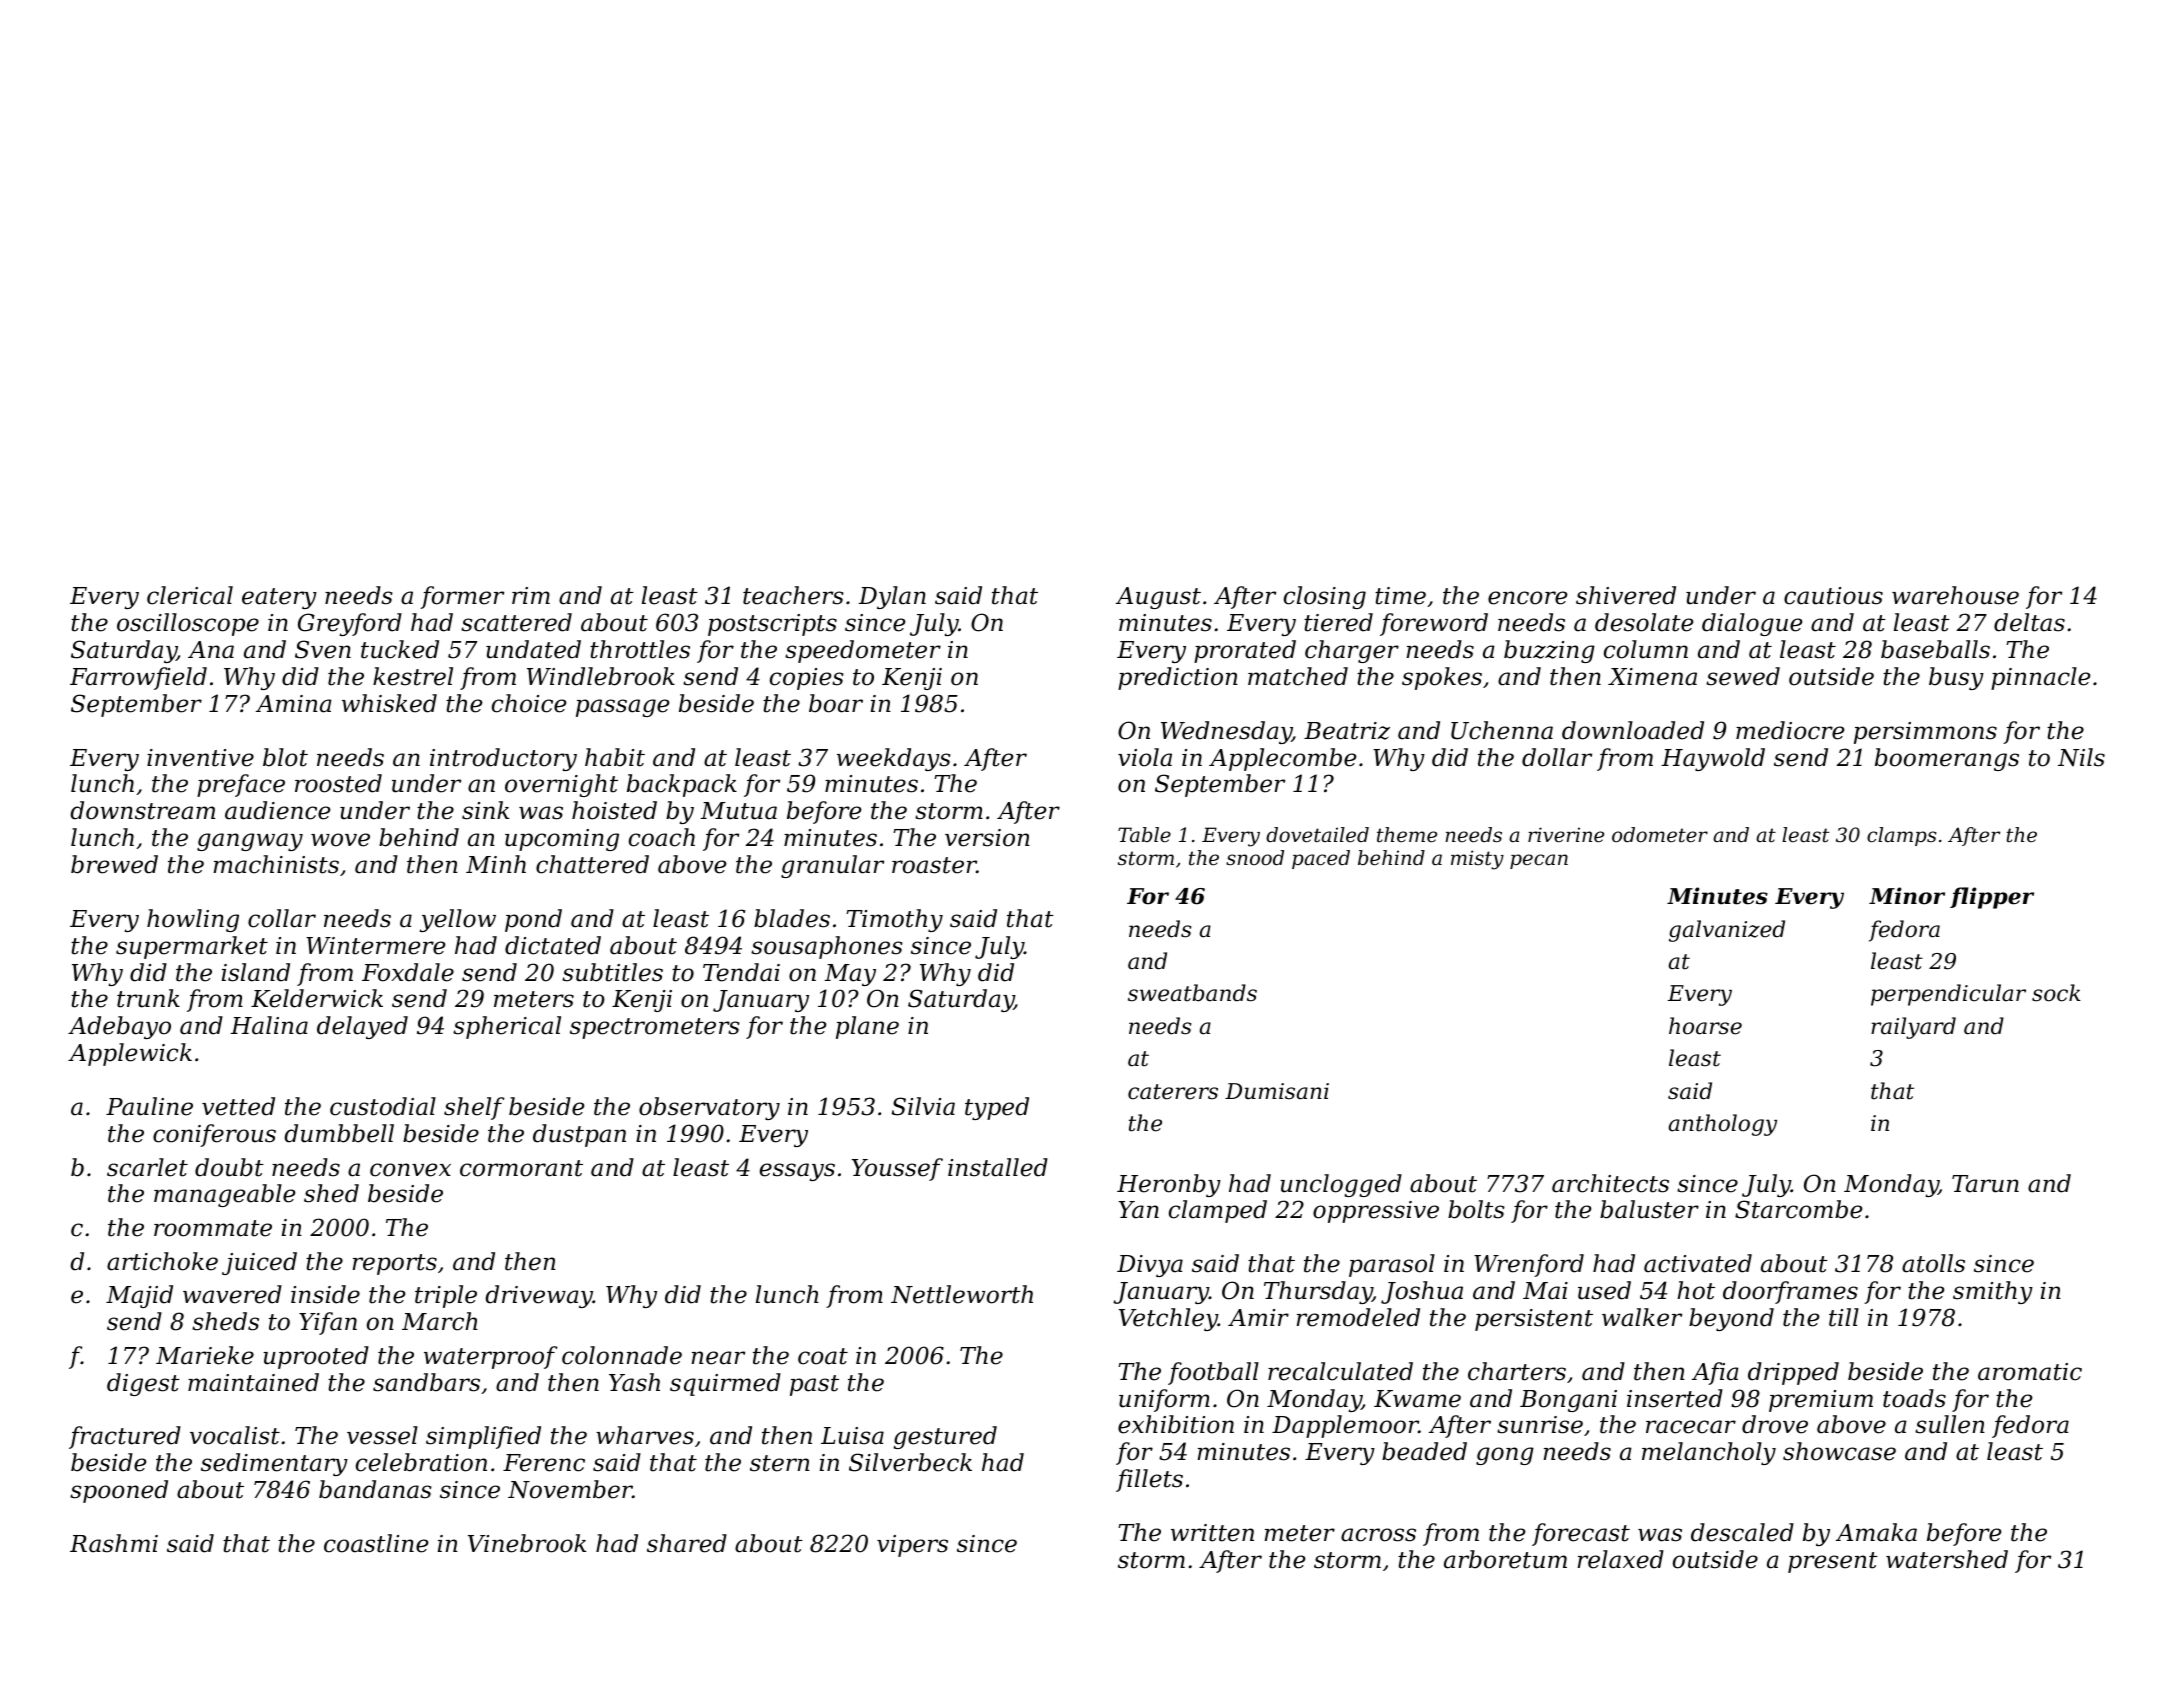 The height and width of the document is (1683, 2178). What do you see at coordinates (149, 1106) in the document?
I see `Pauline` at bounding box center [149, 1106].
